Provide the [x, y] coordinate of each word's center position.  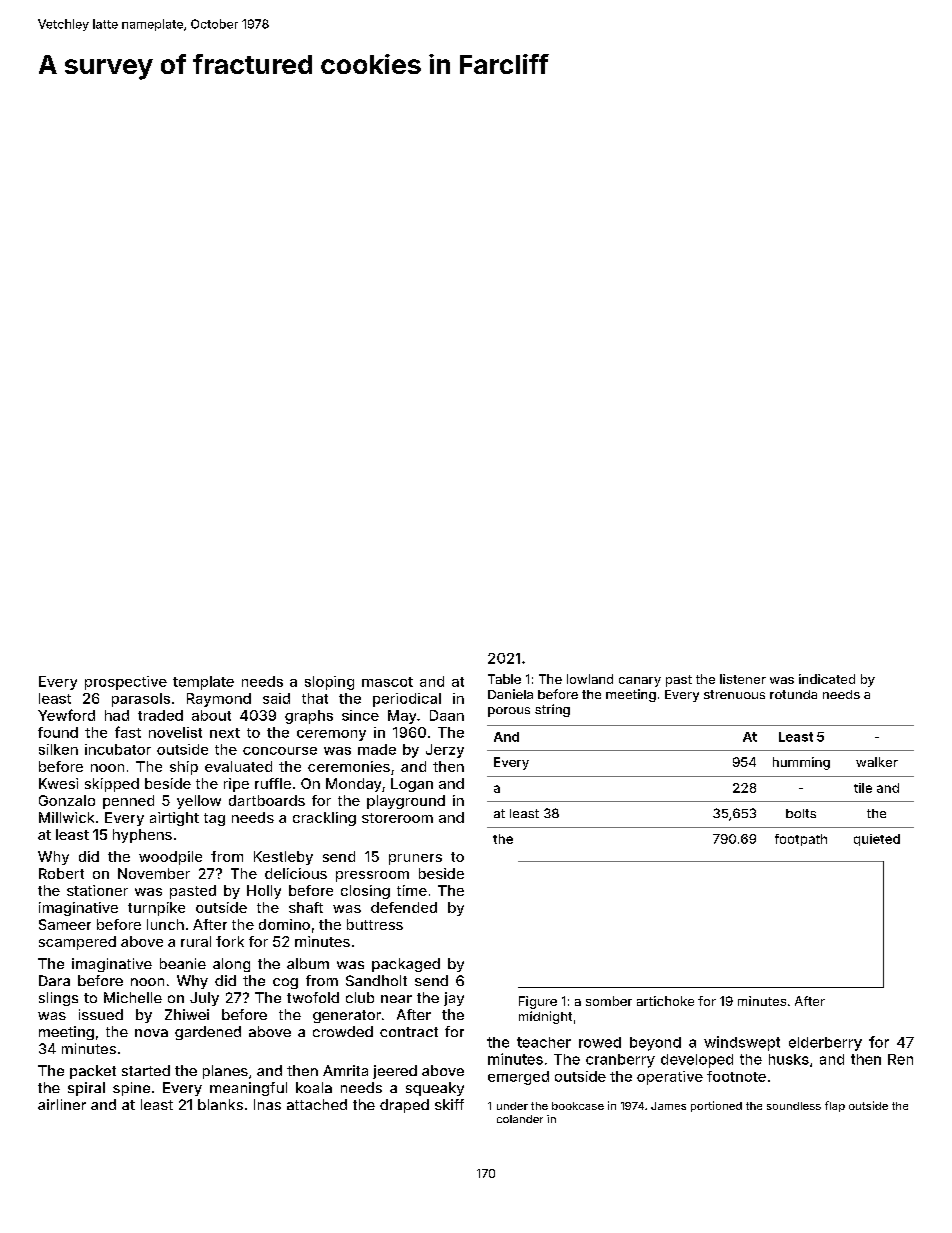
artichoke [665, 1001]
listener [743, 679]
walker [877, 762]
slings [58, 999]
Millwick [66, 817]
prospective [126, 683]
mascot [387, 682]
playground [406, 802]
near [396, 999]
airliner [62, 1104]
